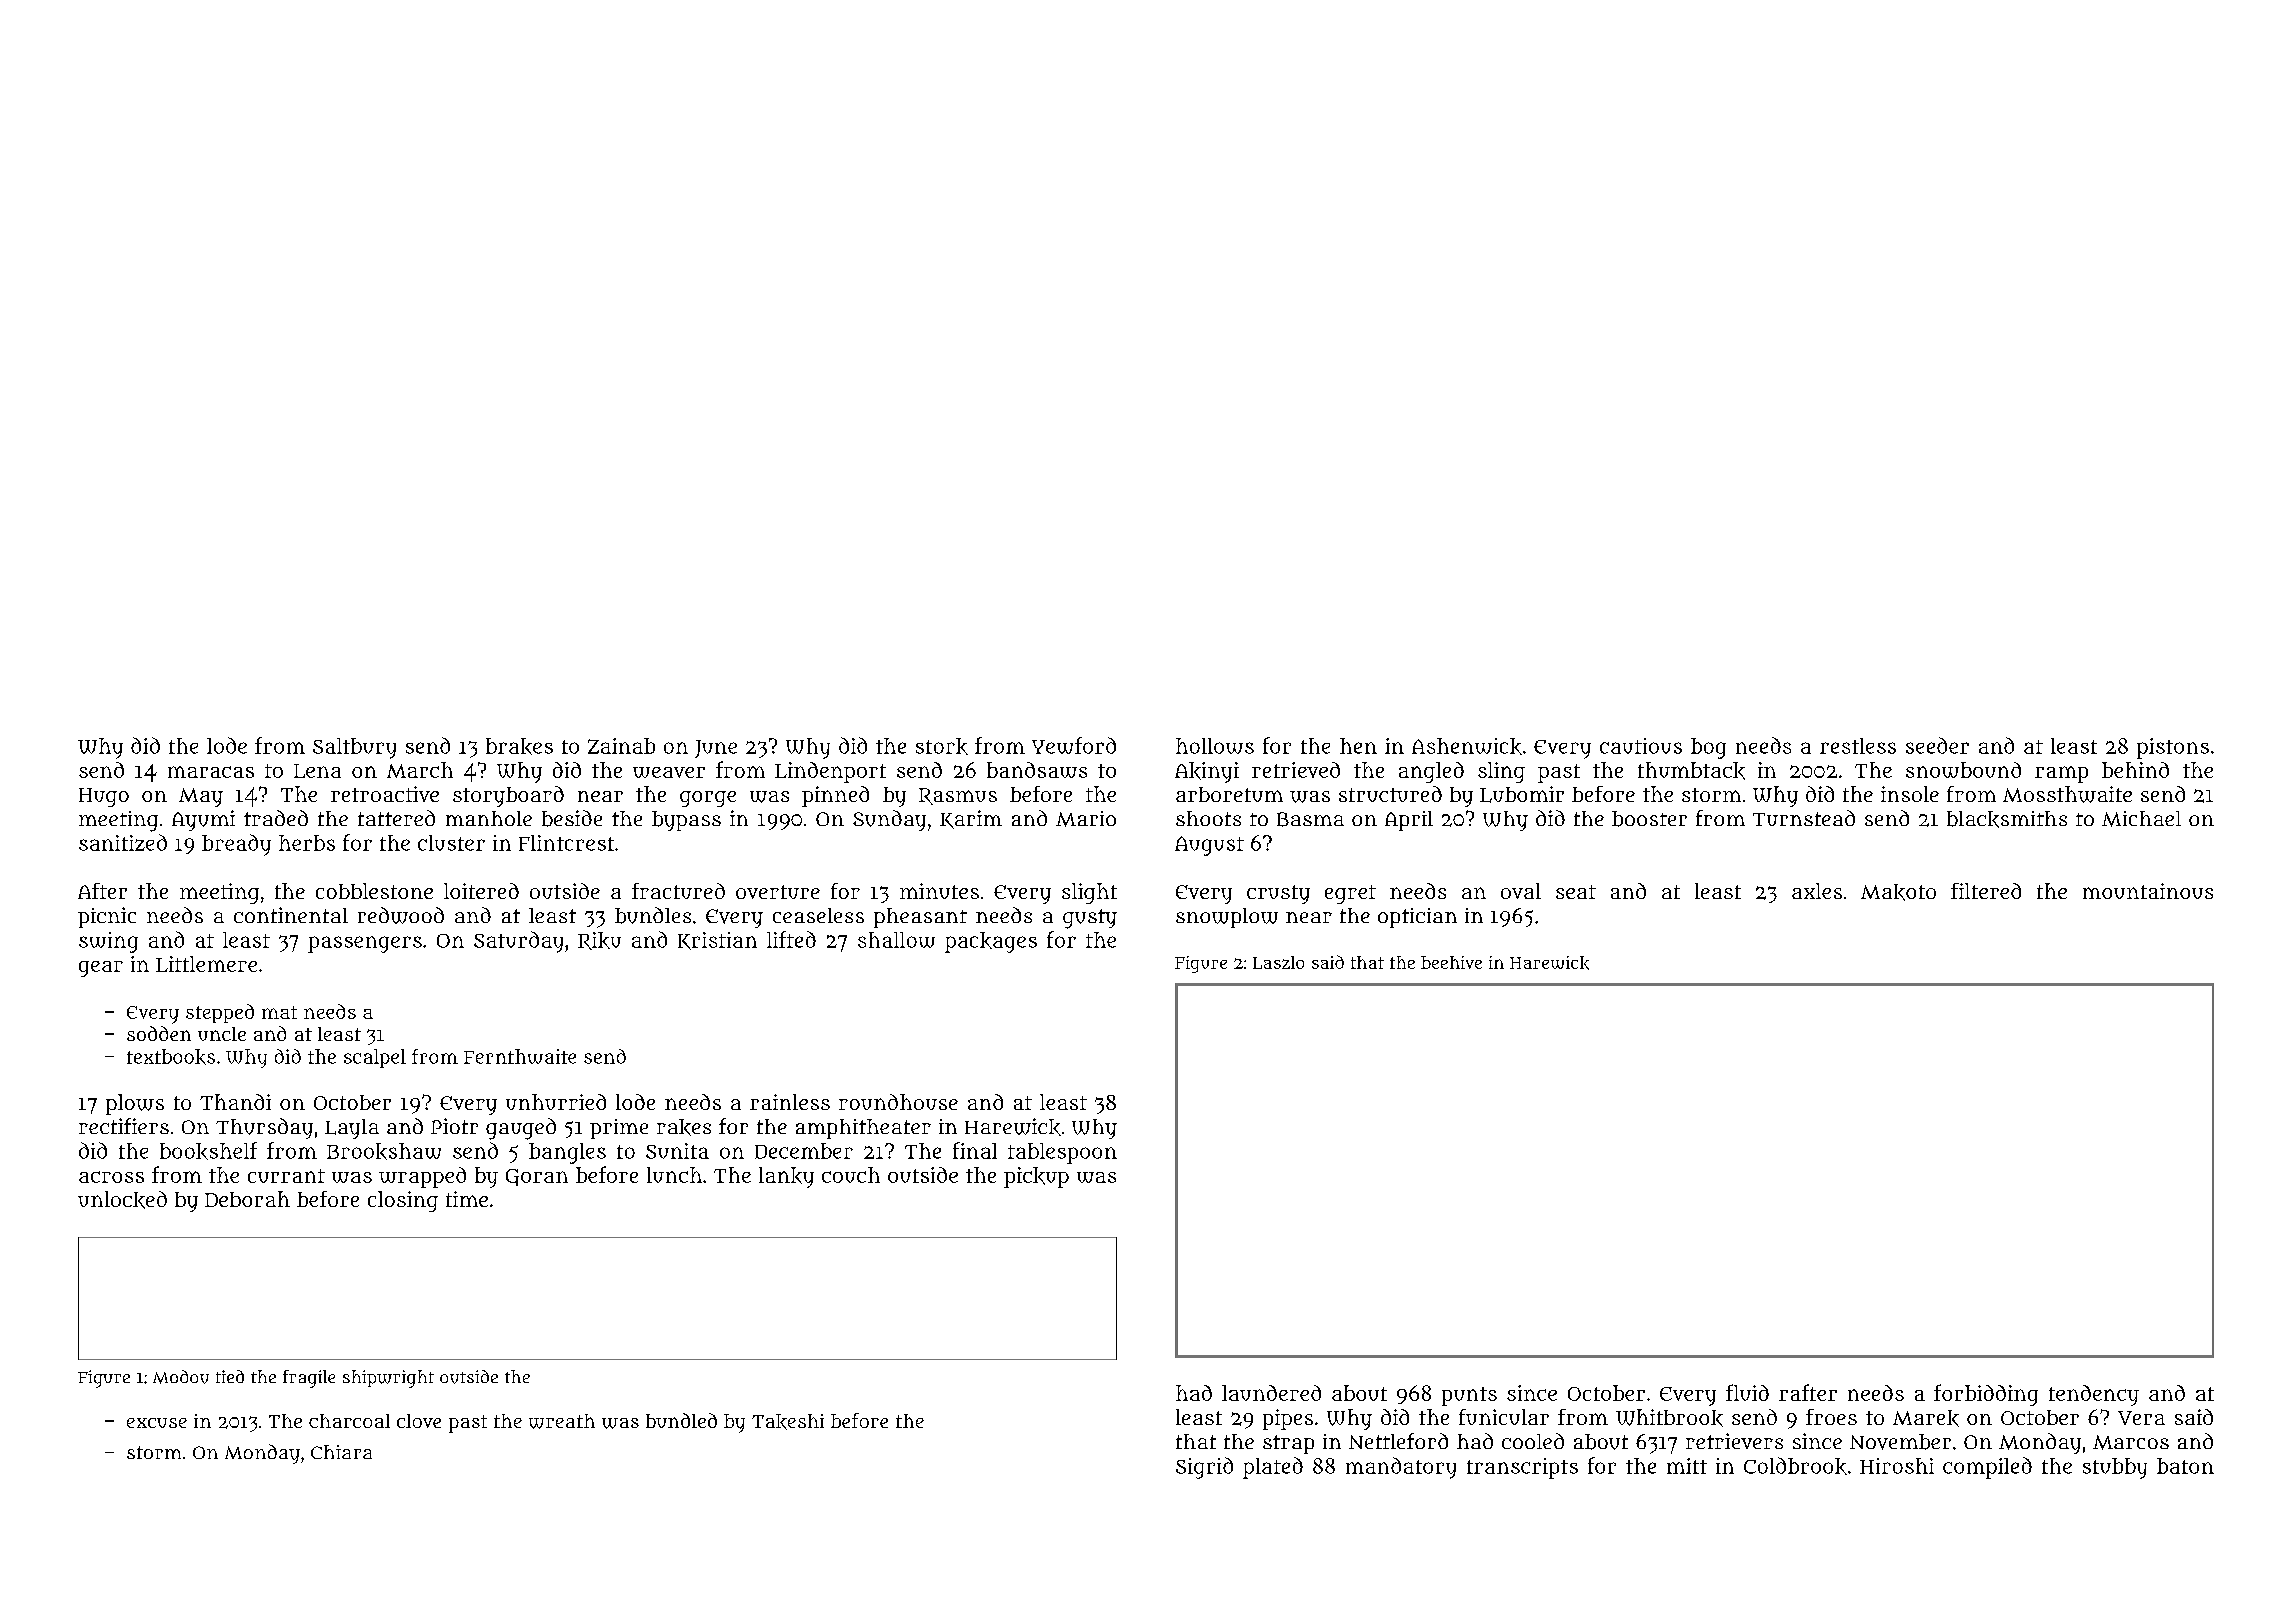  What do you see at coordinates (419, 1421) in the document?
I see `clove` at bounding box center [419, 1421].
